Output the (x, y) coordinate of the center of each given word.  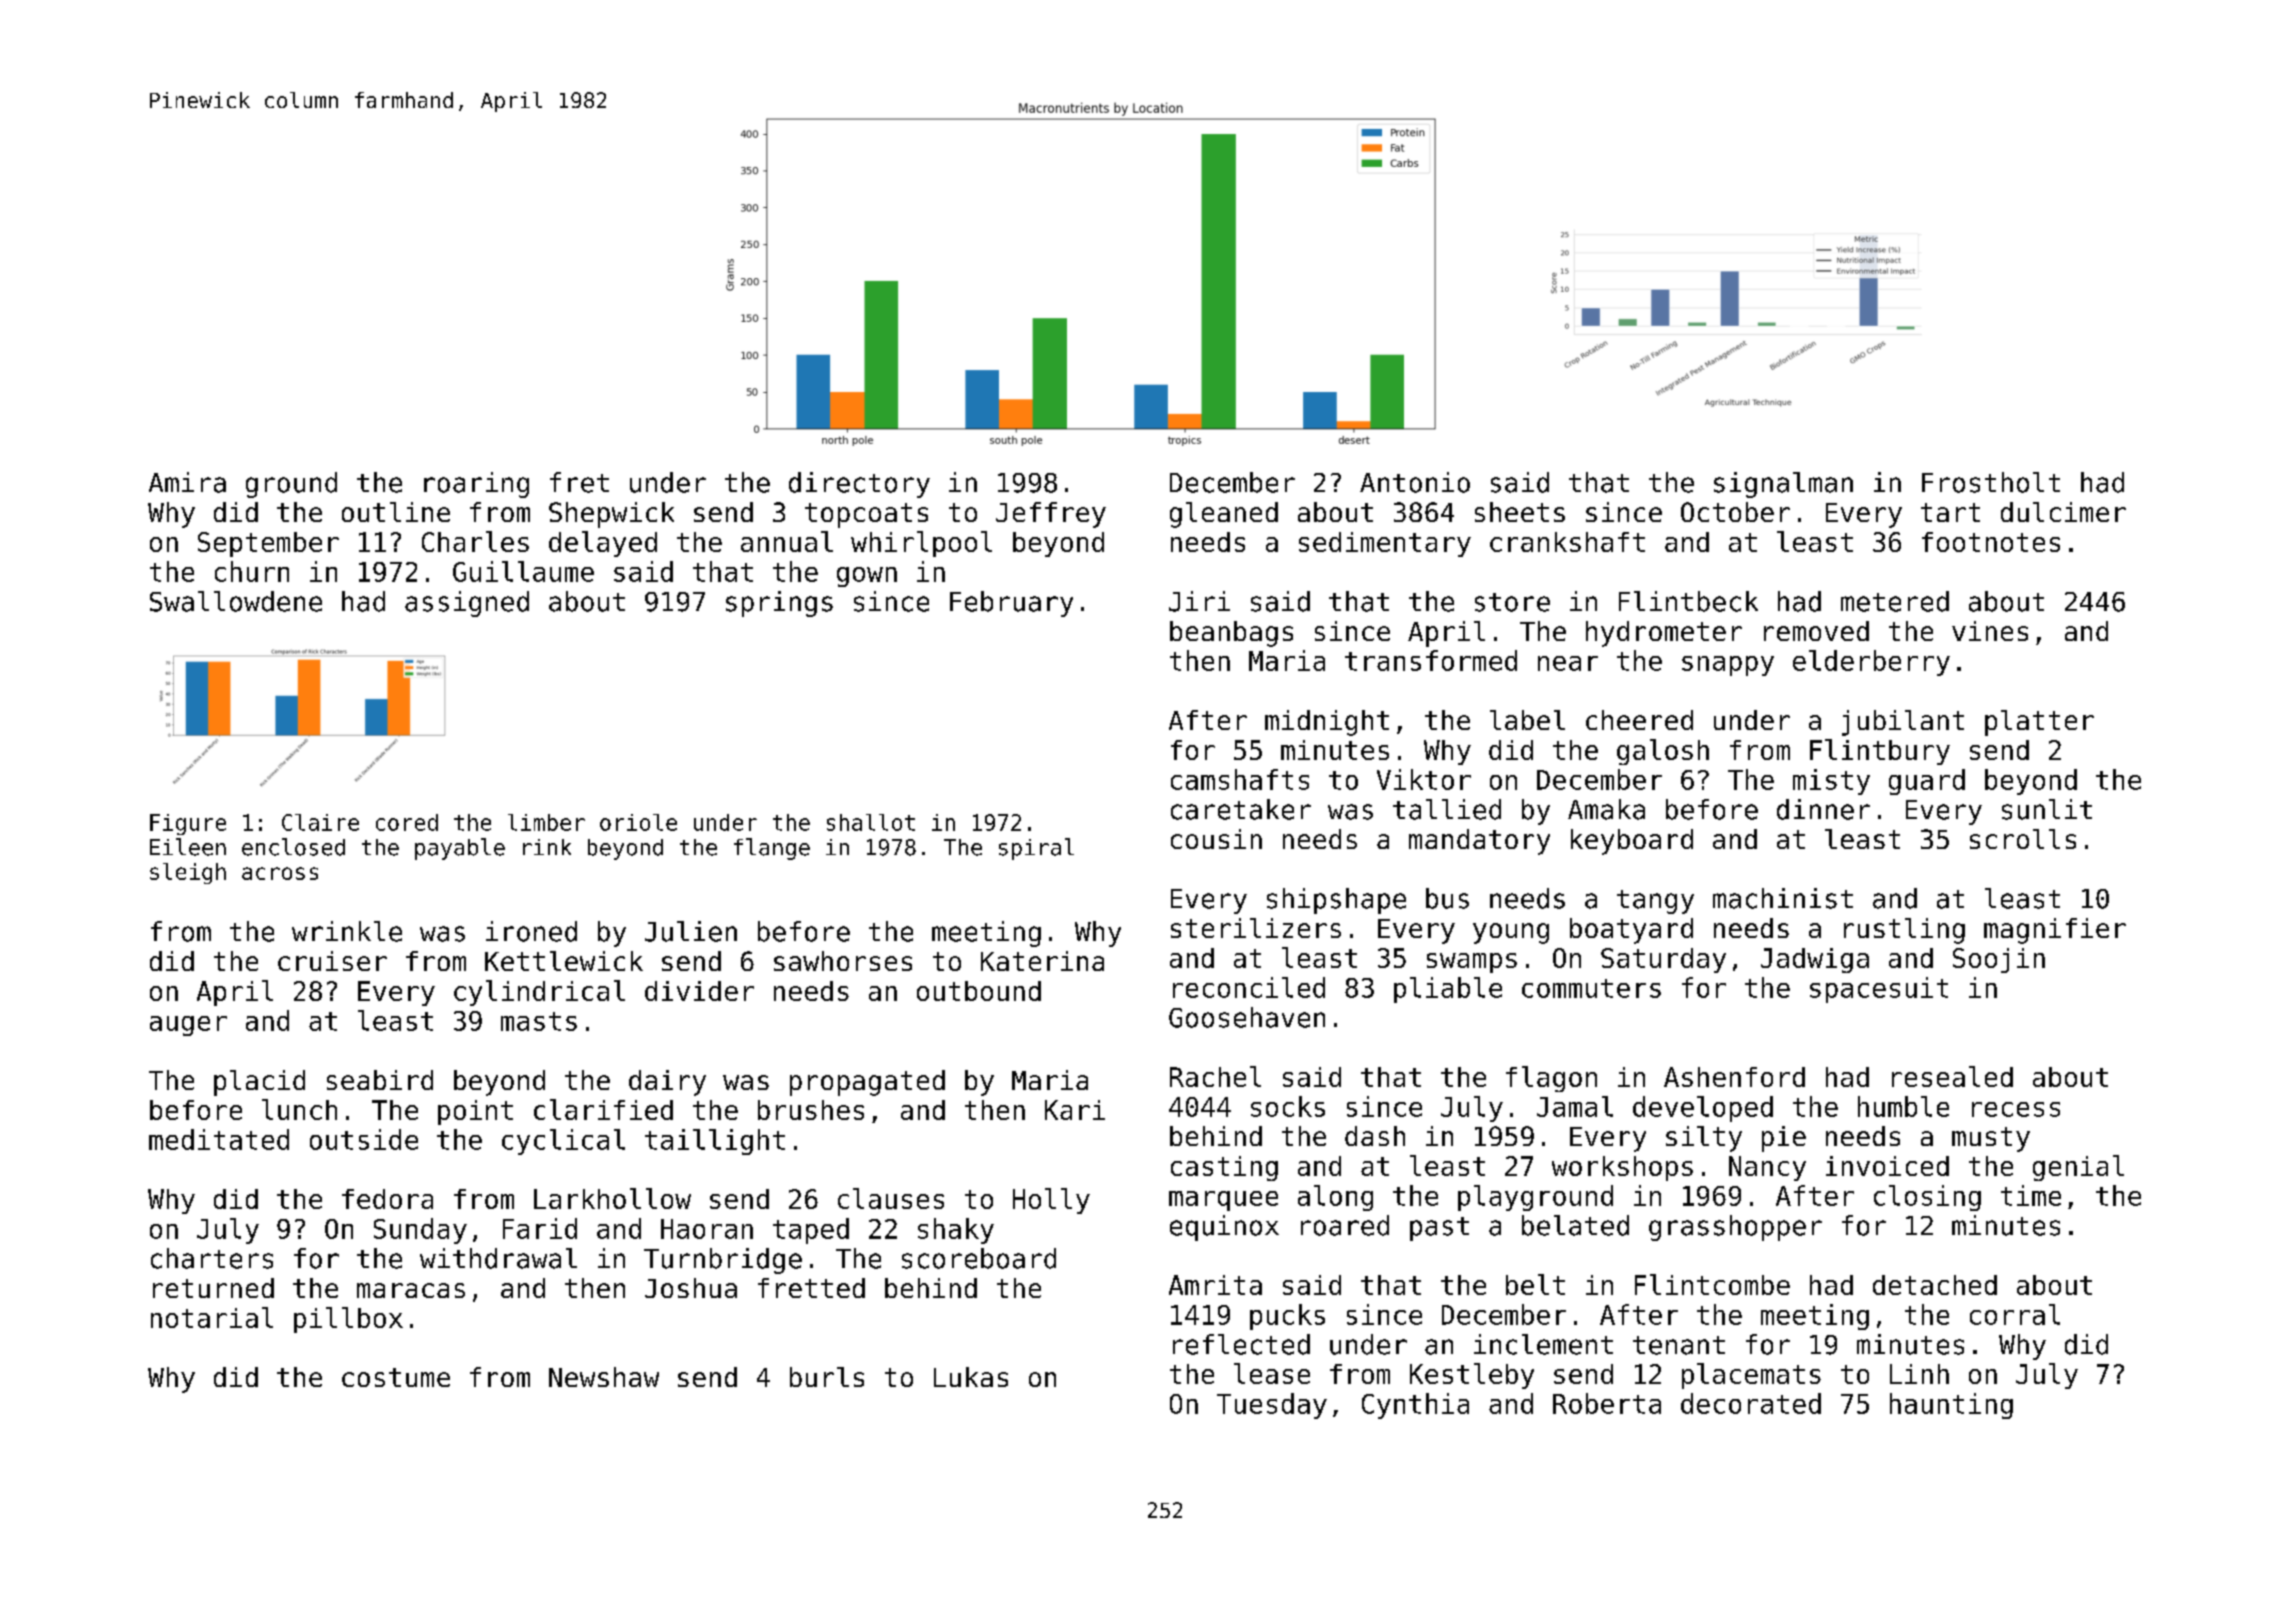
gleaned (1224, 515)
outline (396, 512)
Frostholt (1991, 482)
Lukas (971, 1377)
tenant (1679, 1345)
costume (396, 1377)
